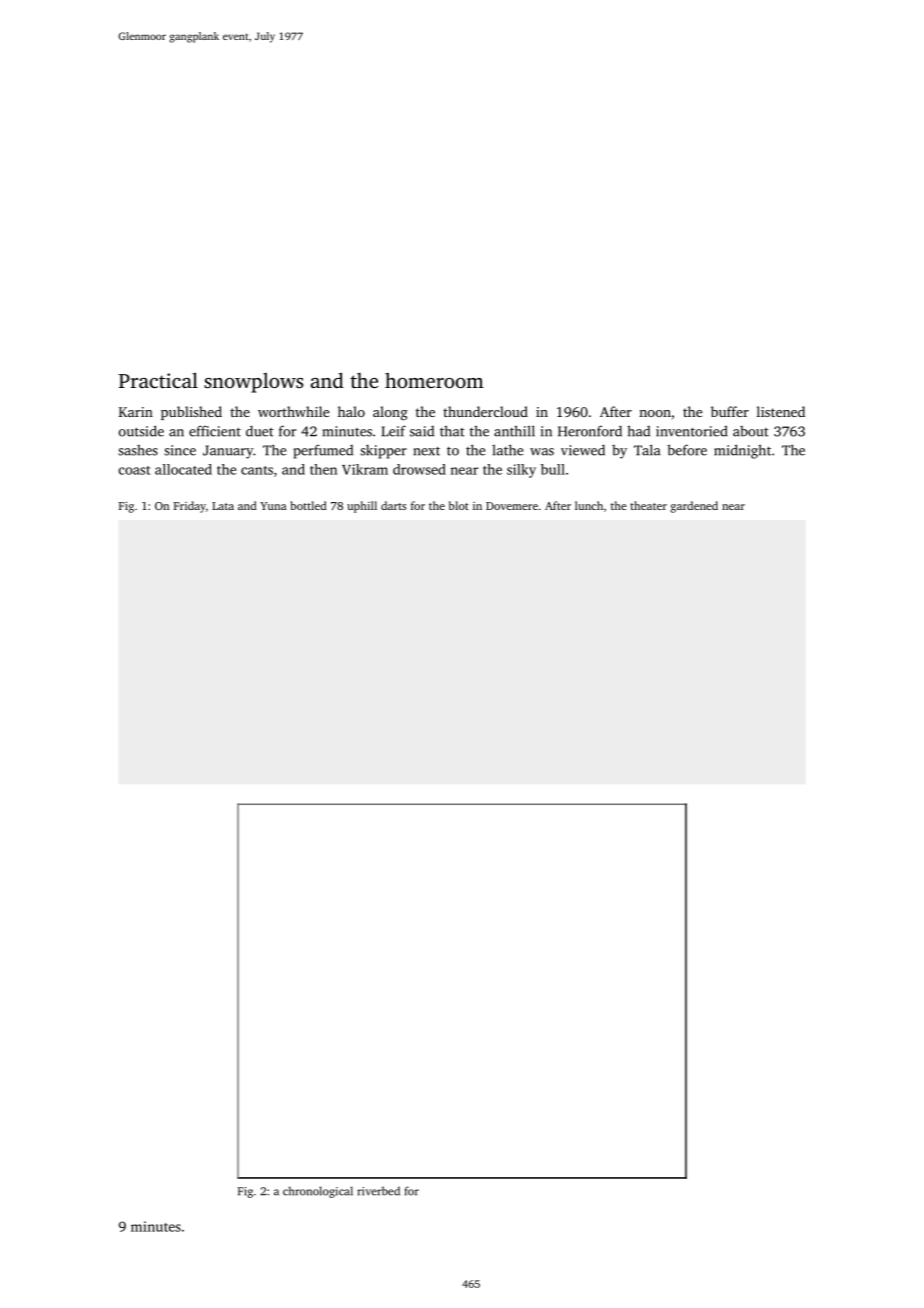  I want to click on riverbed, so click(378, 1191).
